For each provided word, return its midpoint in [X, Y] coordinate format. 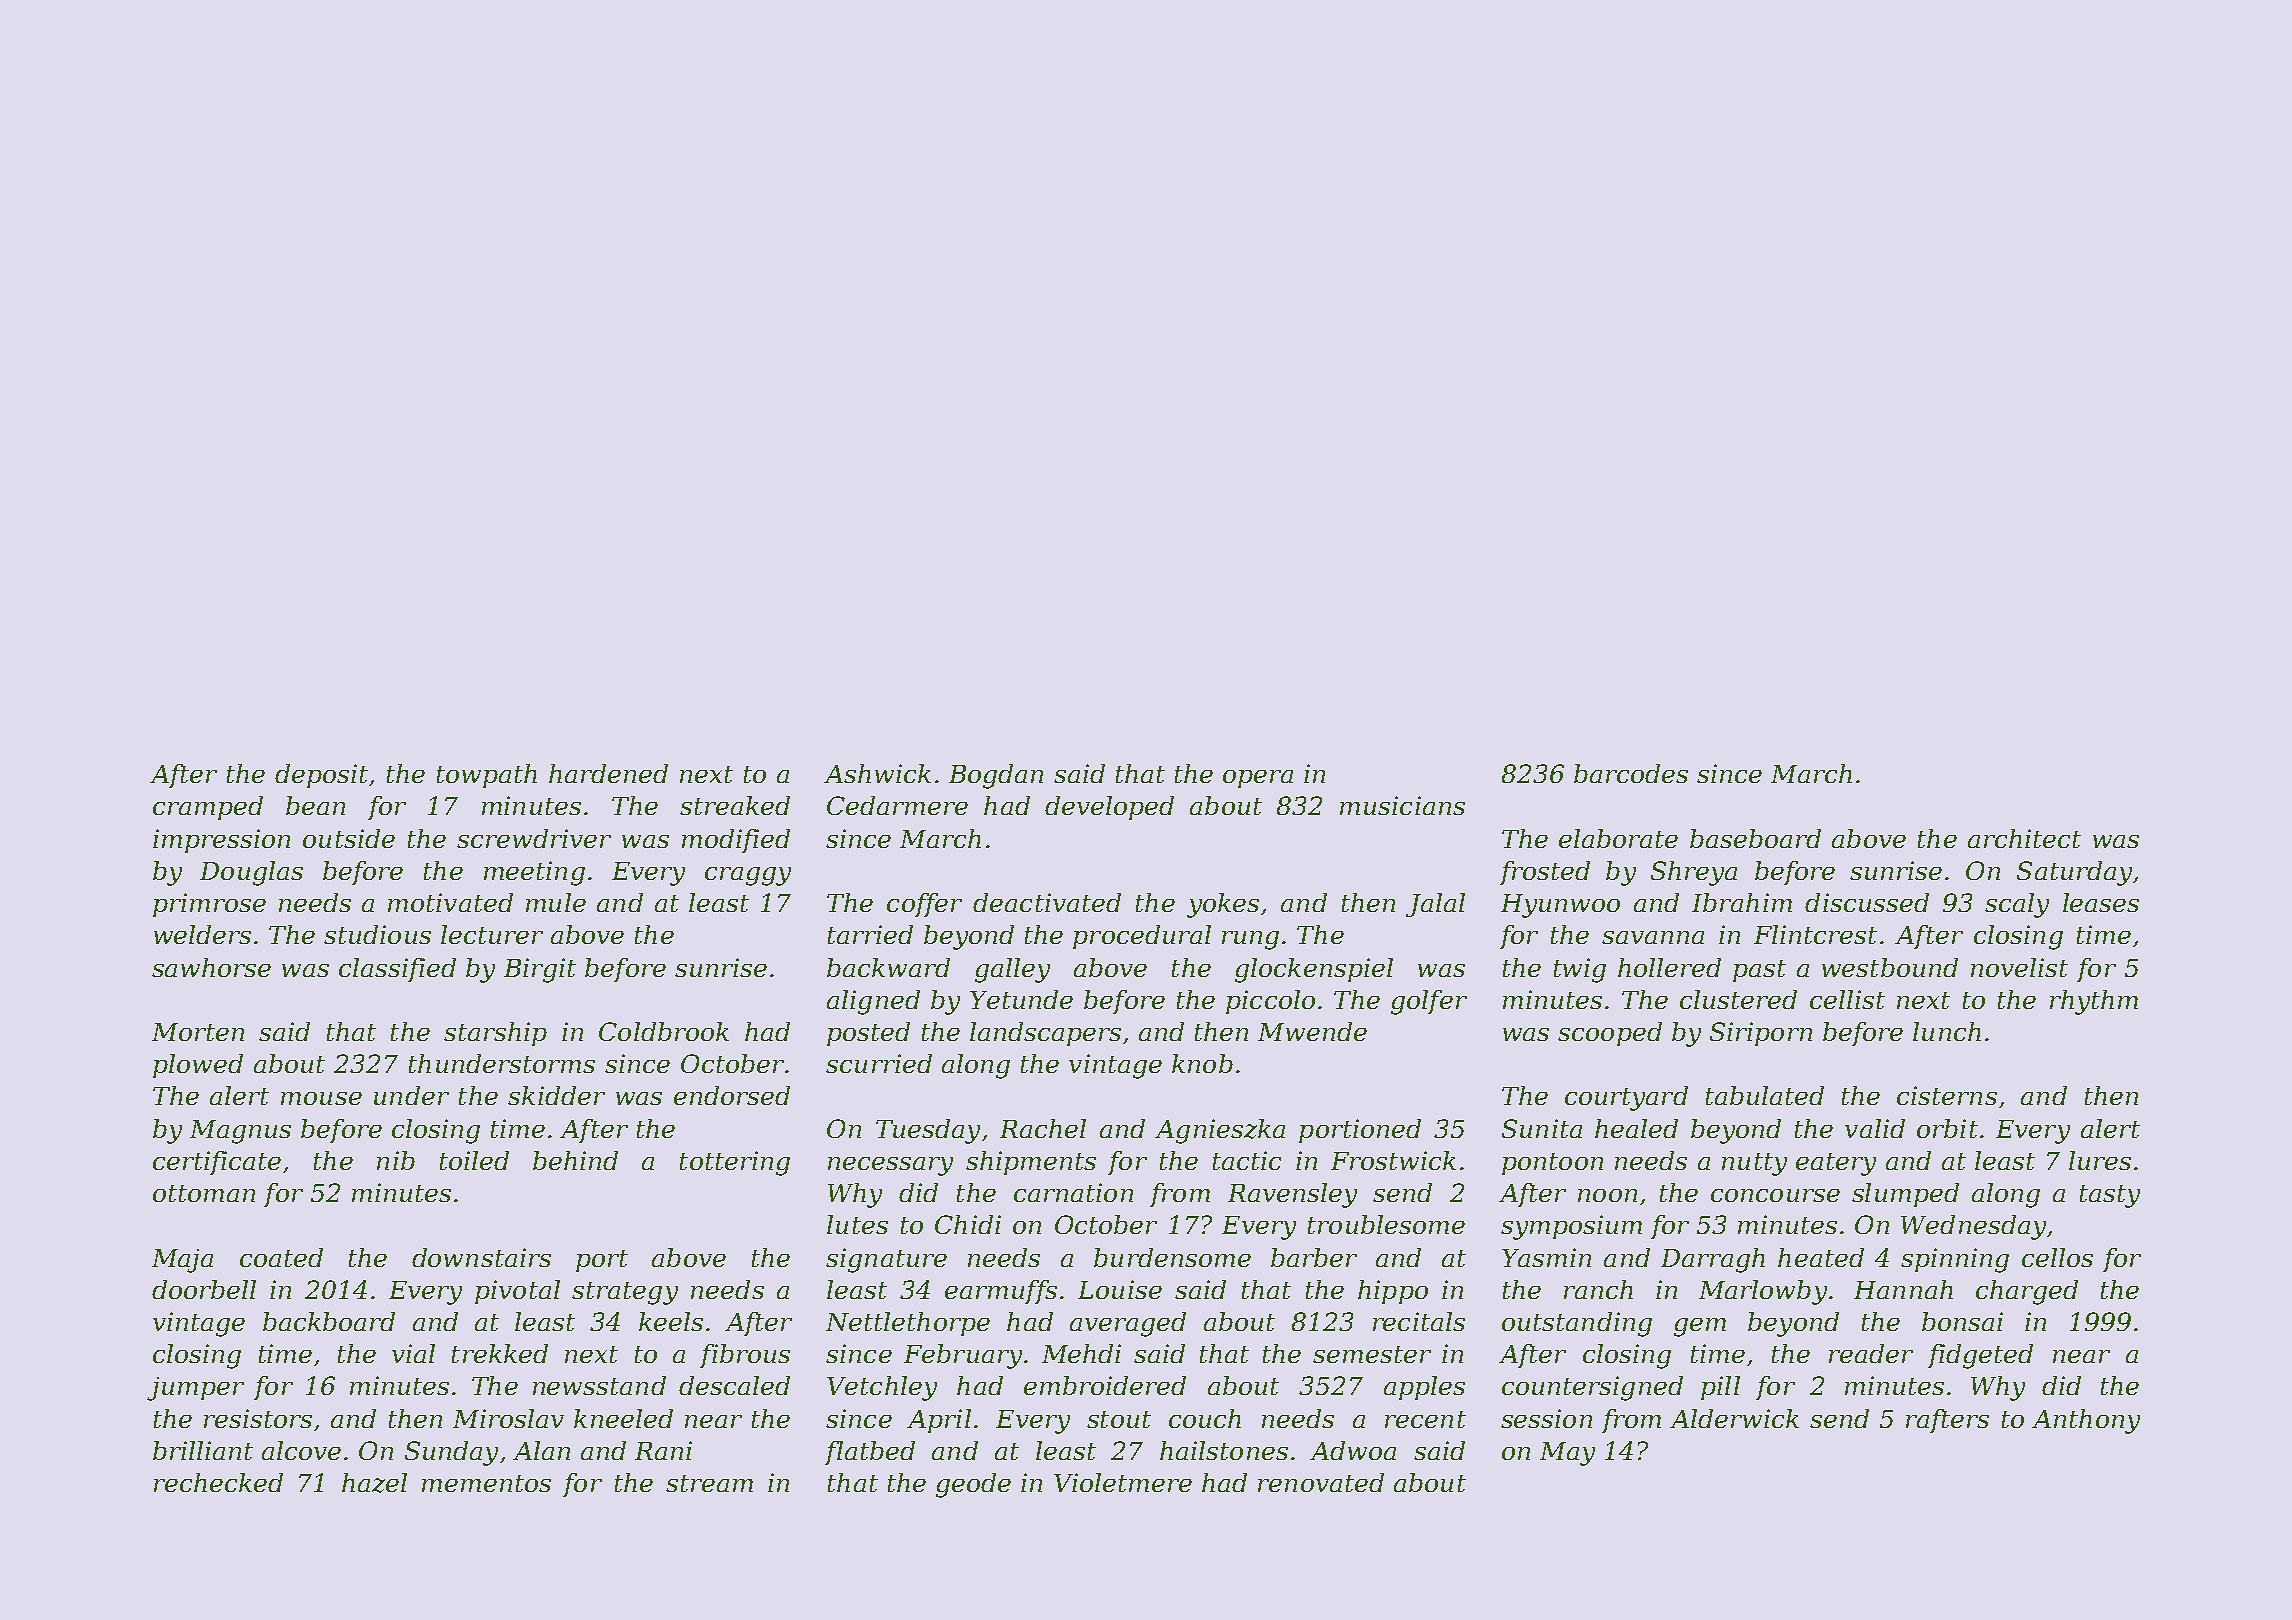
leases [2101, 902]
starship [495, 1034]
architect [2024, 838]
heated [1821, 1257]
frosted [1545, 873]
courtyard [1626, 1098]
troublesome [1386, 1224]
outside [349, 838]
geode [973, 1485]
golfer [1429, 1002]
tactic [1247, 1160]
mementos [486, 1483]
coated [281, 1257]
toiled [474, 1160]
